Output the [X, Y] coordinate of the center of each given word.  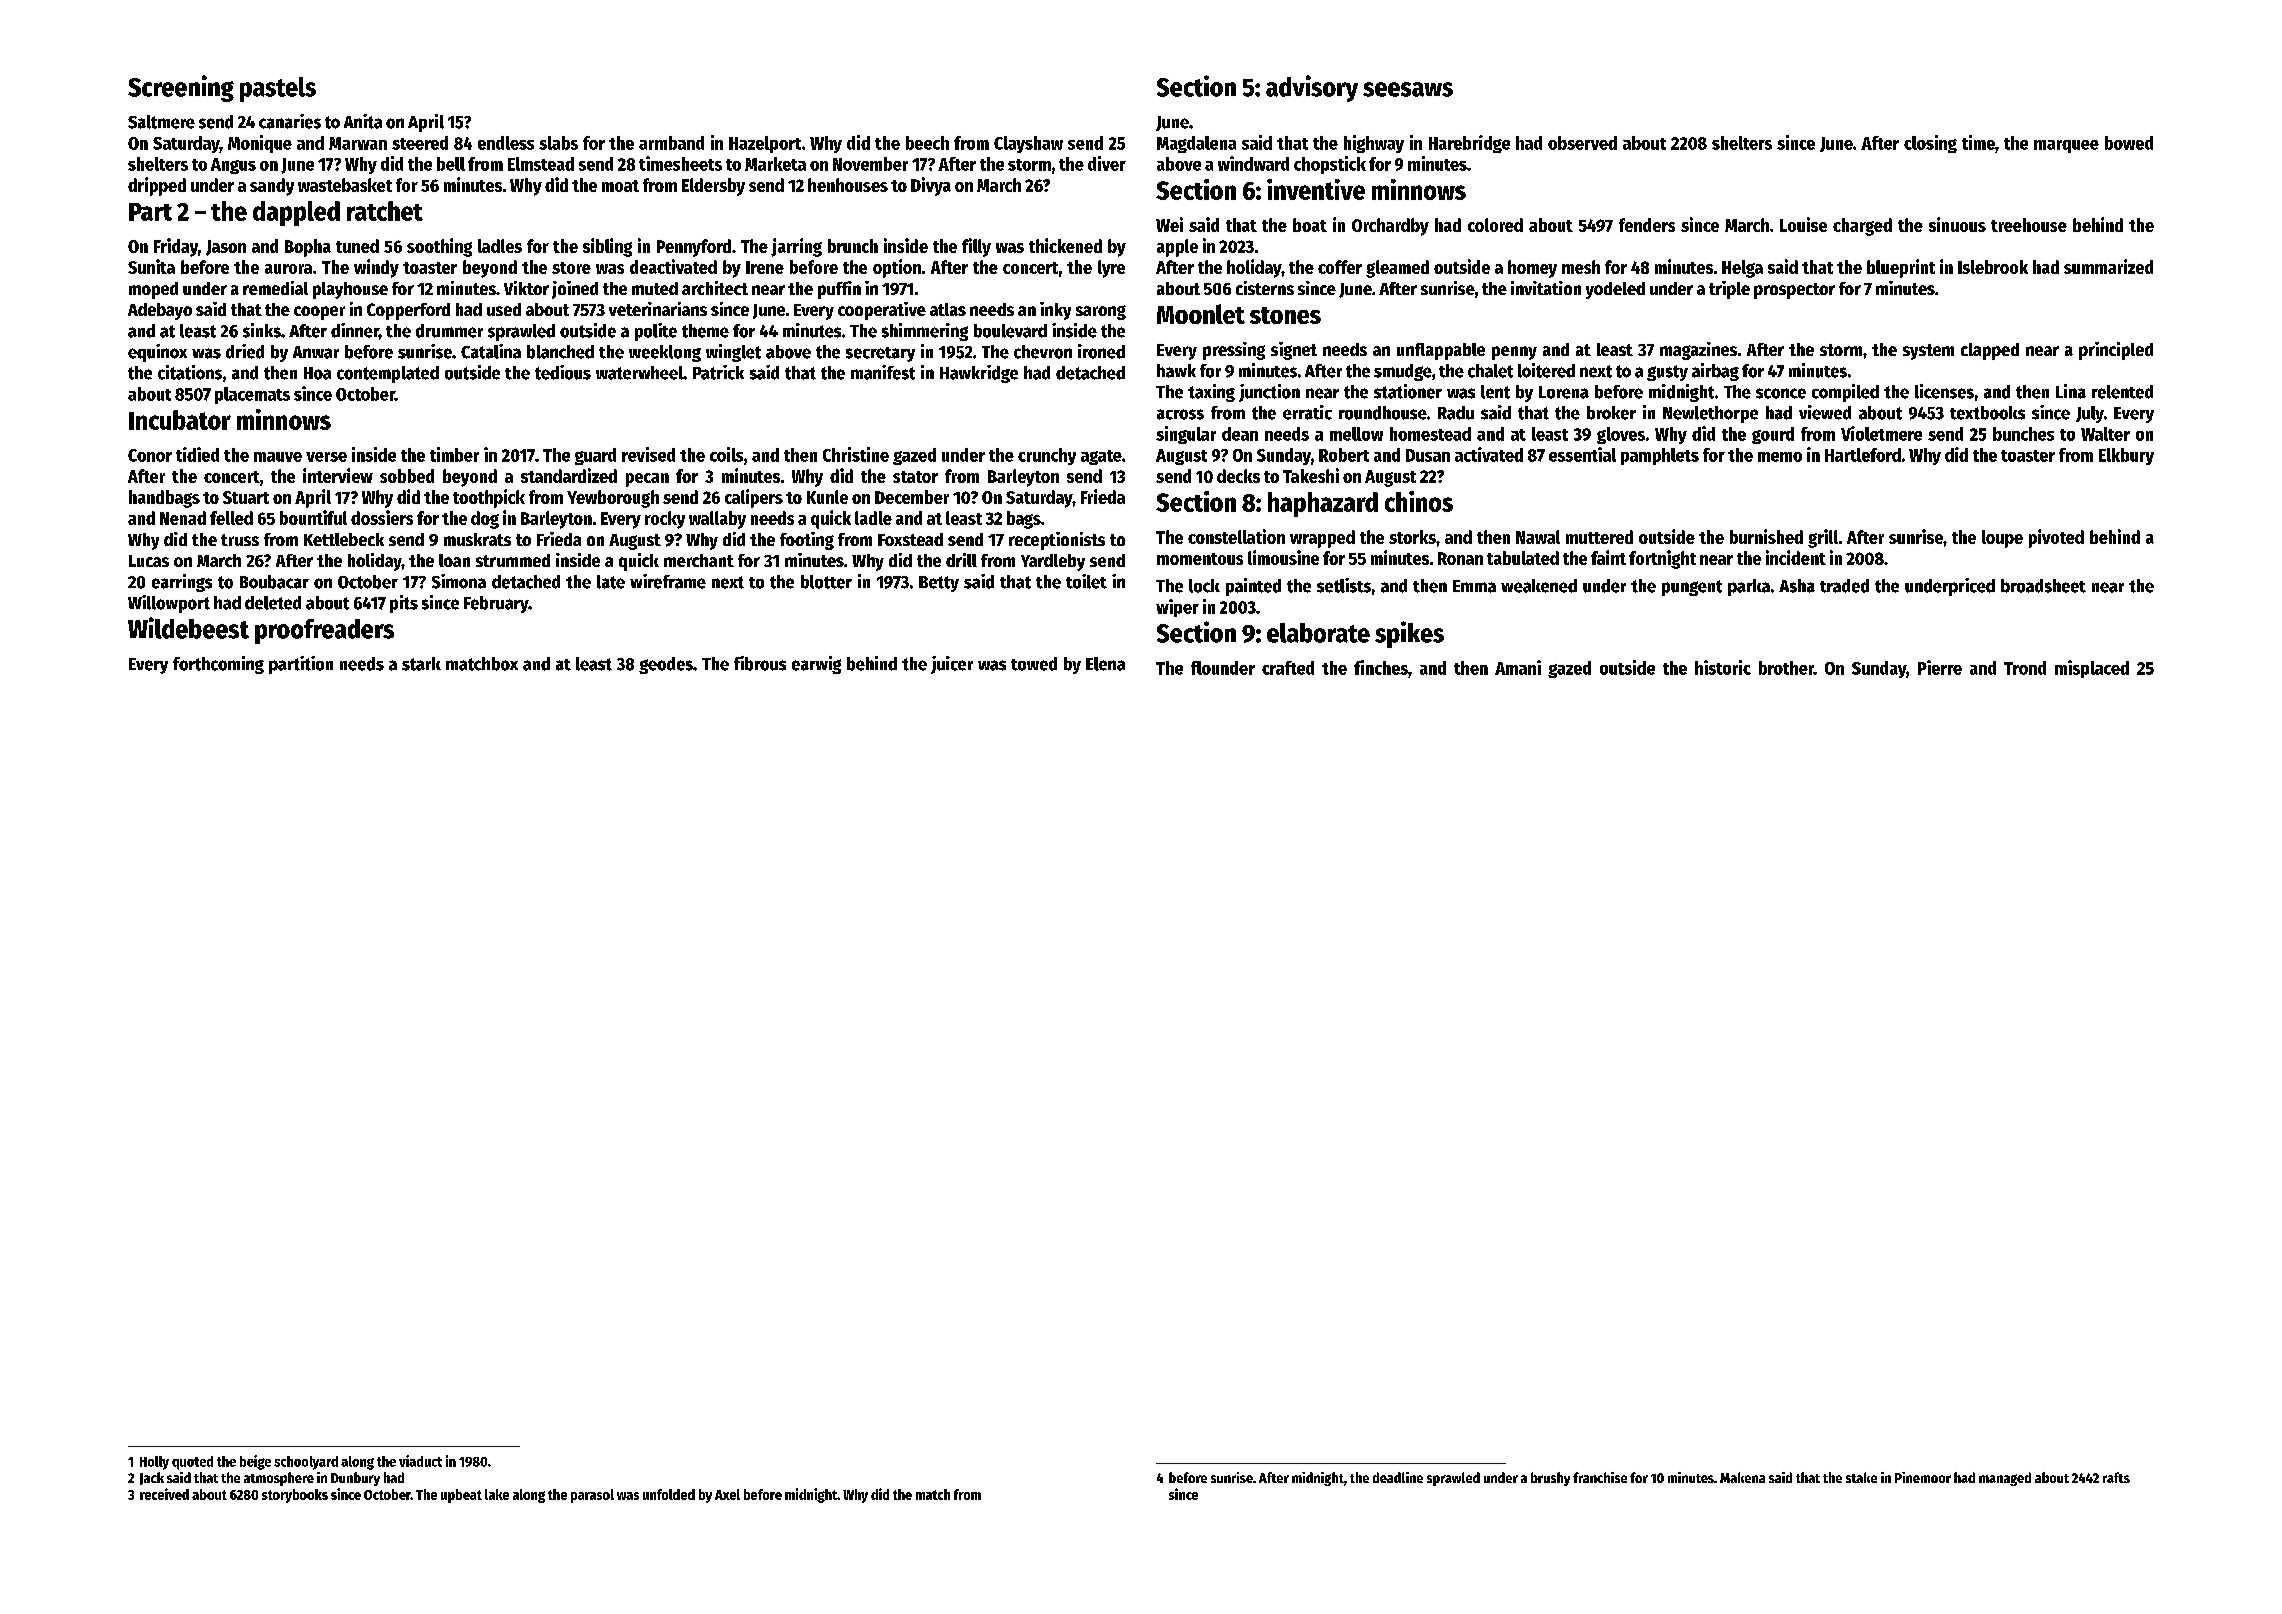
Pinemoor [1923, 1477]
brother [1786, 668]
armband [671, 143]
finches [1381, 667]
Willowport [169, 604]
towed [1034, 664]
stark [421, 664]
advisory [1312, 88]
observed [1582, 143]
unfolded [669, 1494]
